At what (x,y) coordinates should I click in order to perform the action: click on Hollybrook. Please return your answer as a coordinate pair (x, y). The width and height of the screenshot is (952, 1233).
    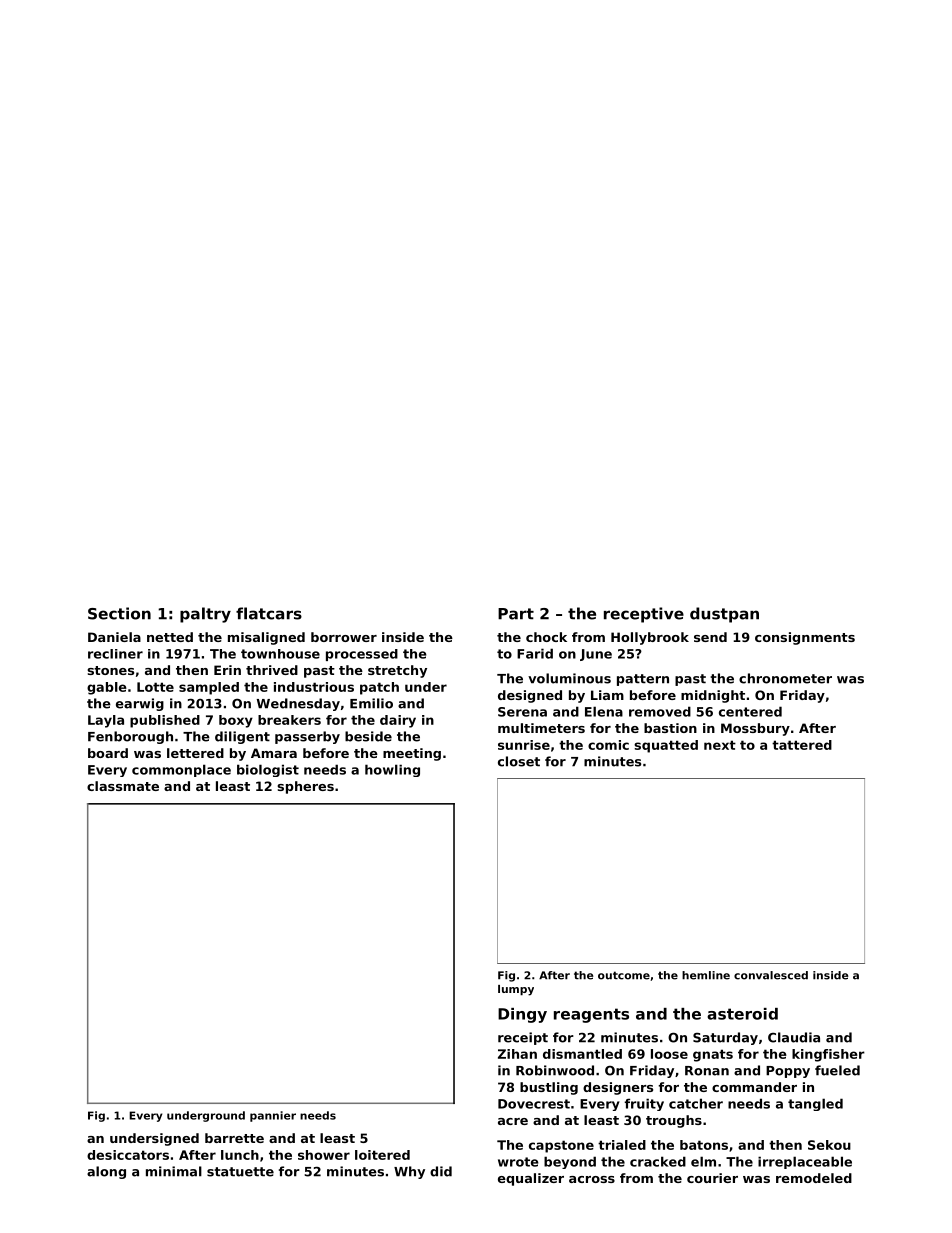
    Looking at the image, I should click on (650, 638).
